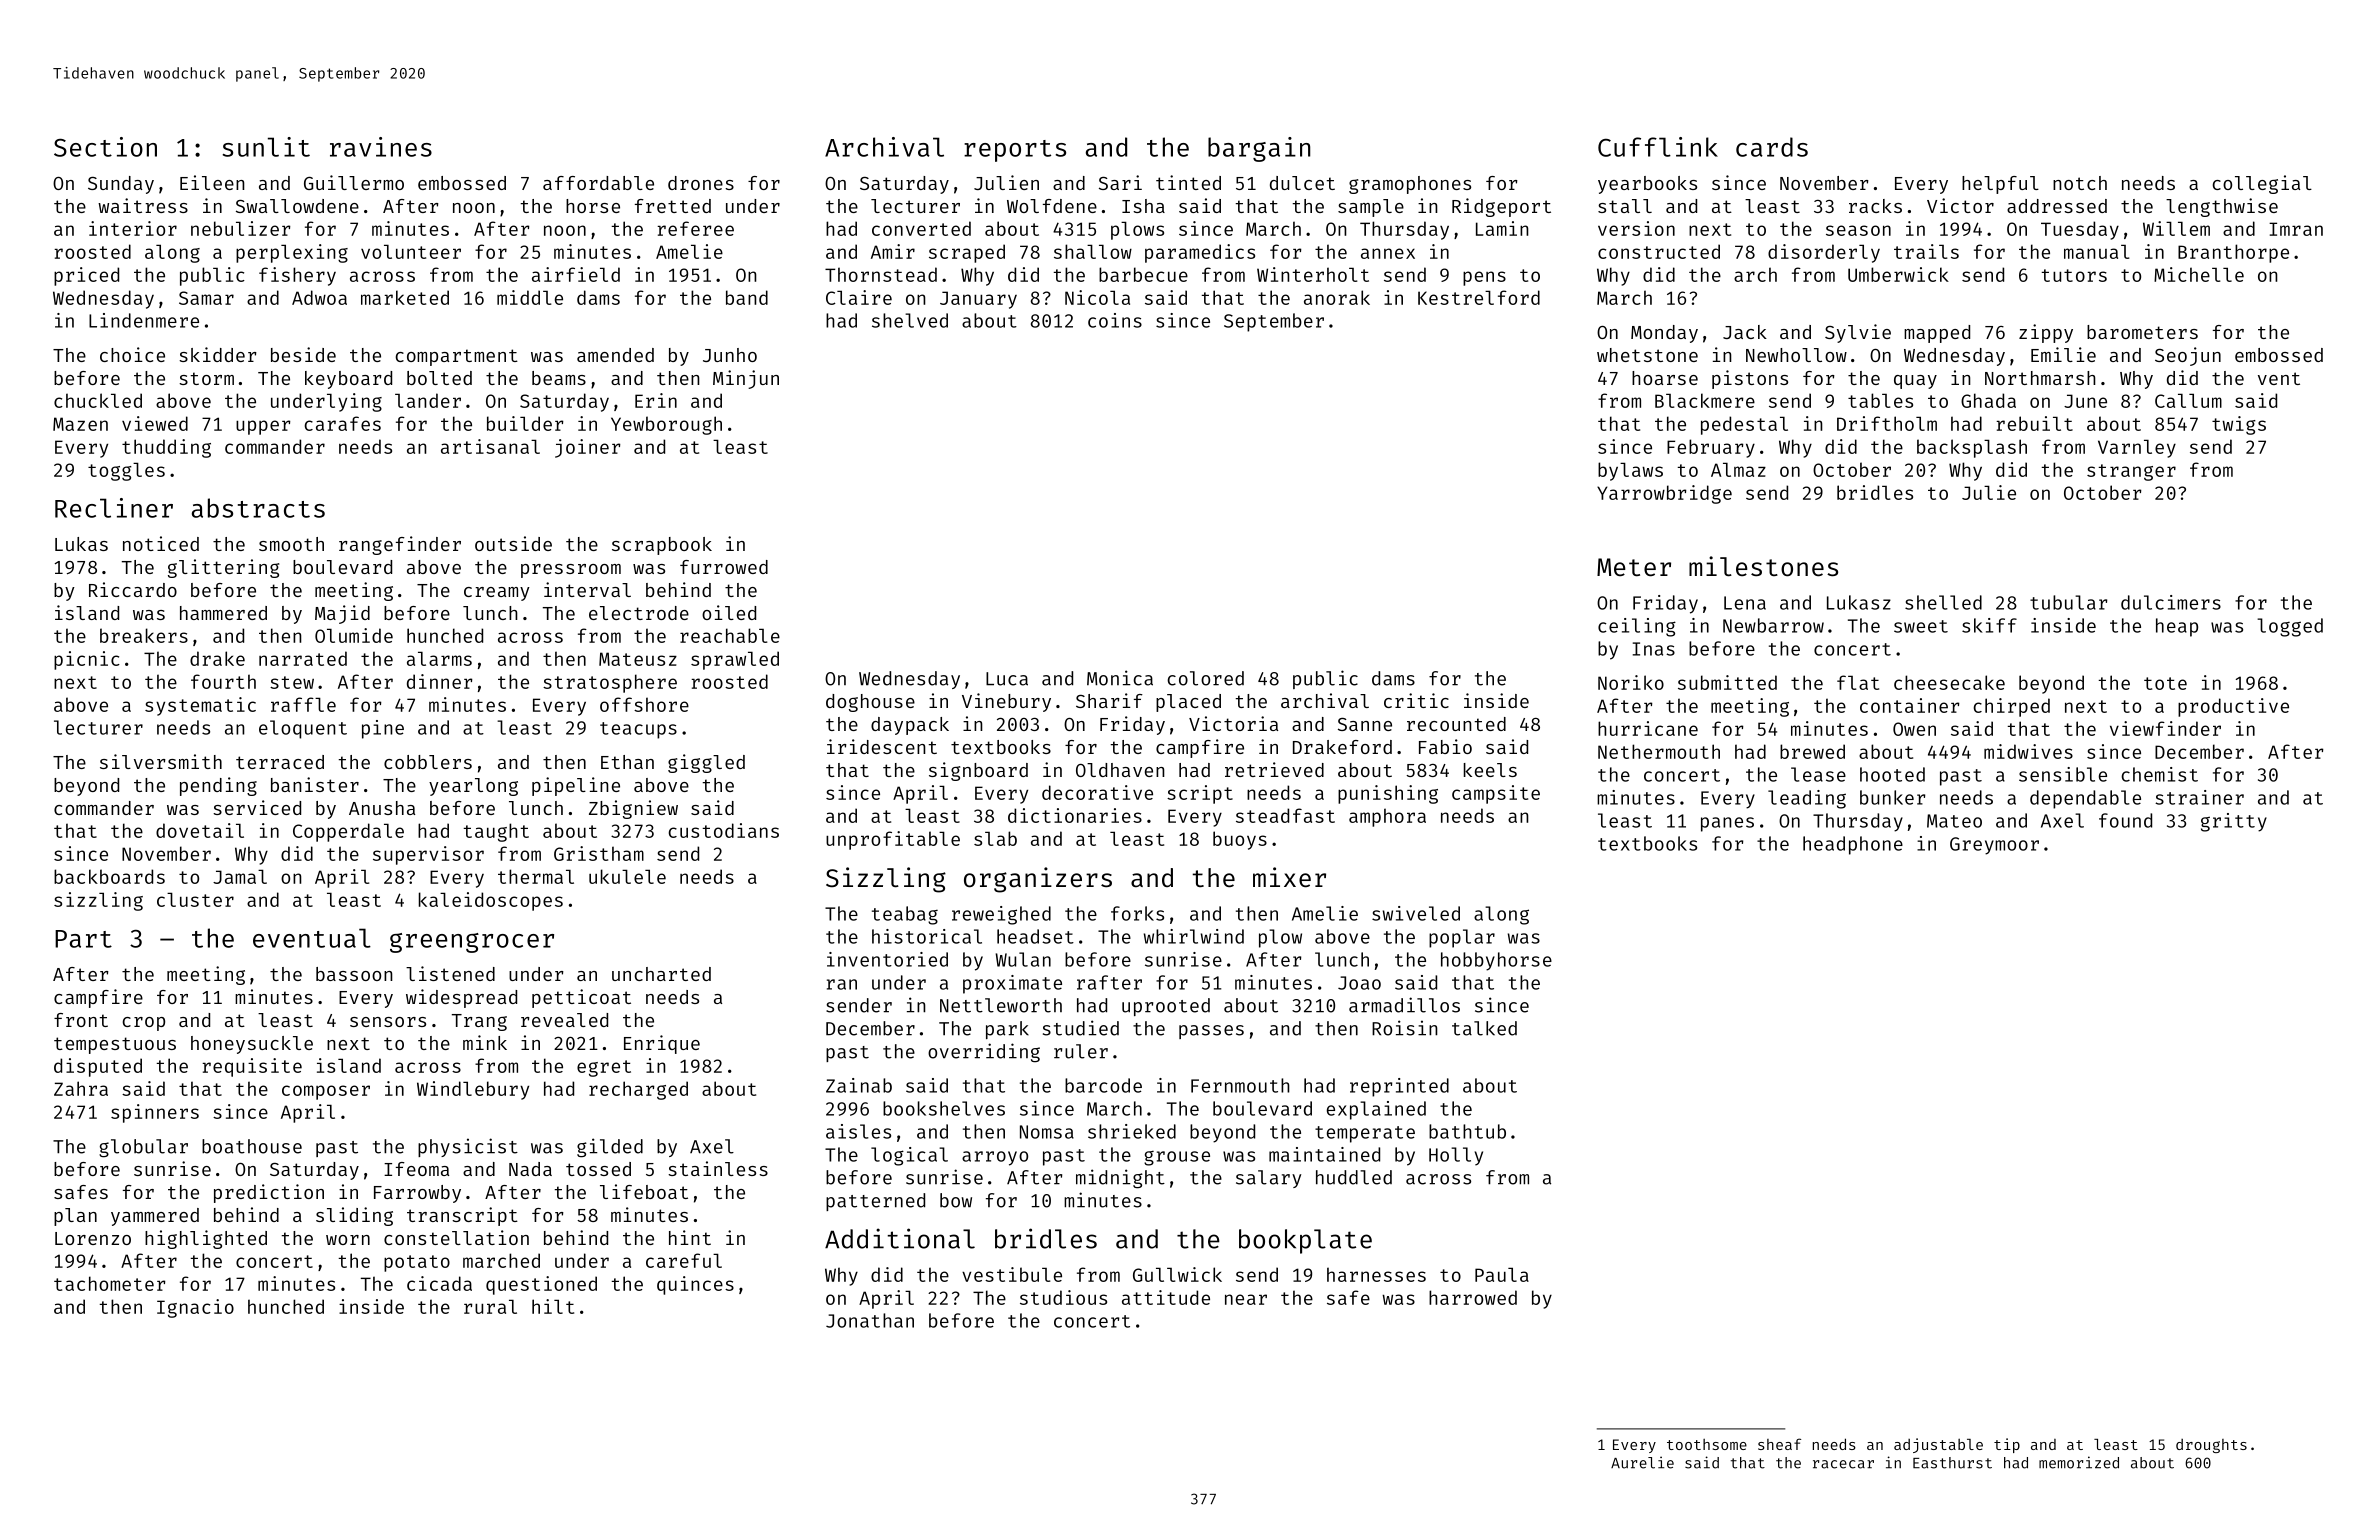 This screenshot has height=1540, width=2380. I want to click on cards, so click(1772, 147).
